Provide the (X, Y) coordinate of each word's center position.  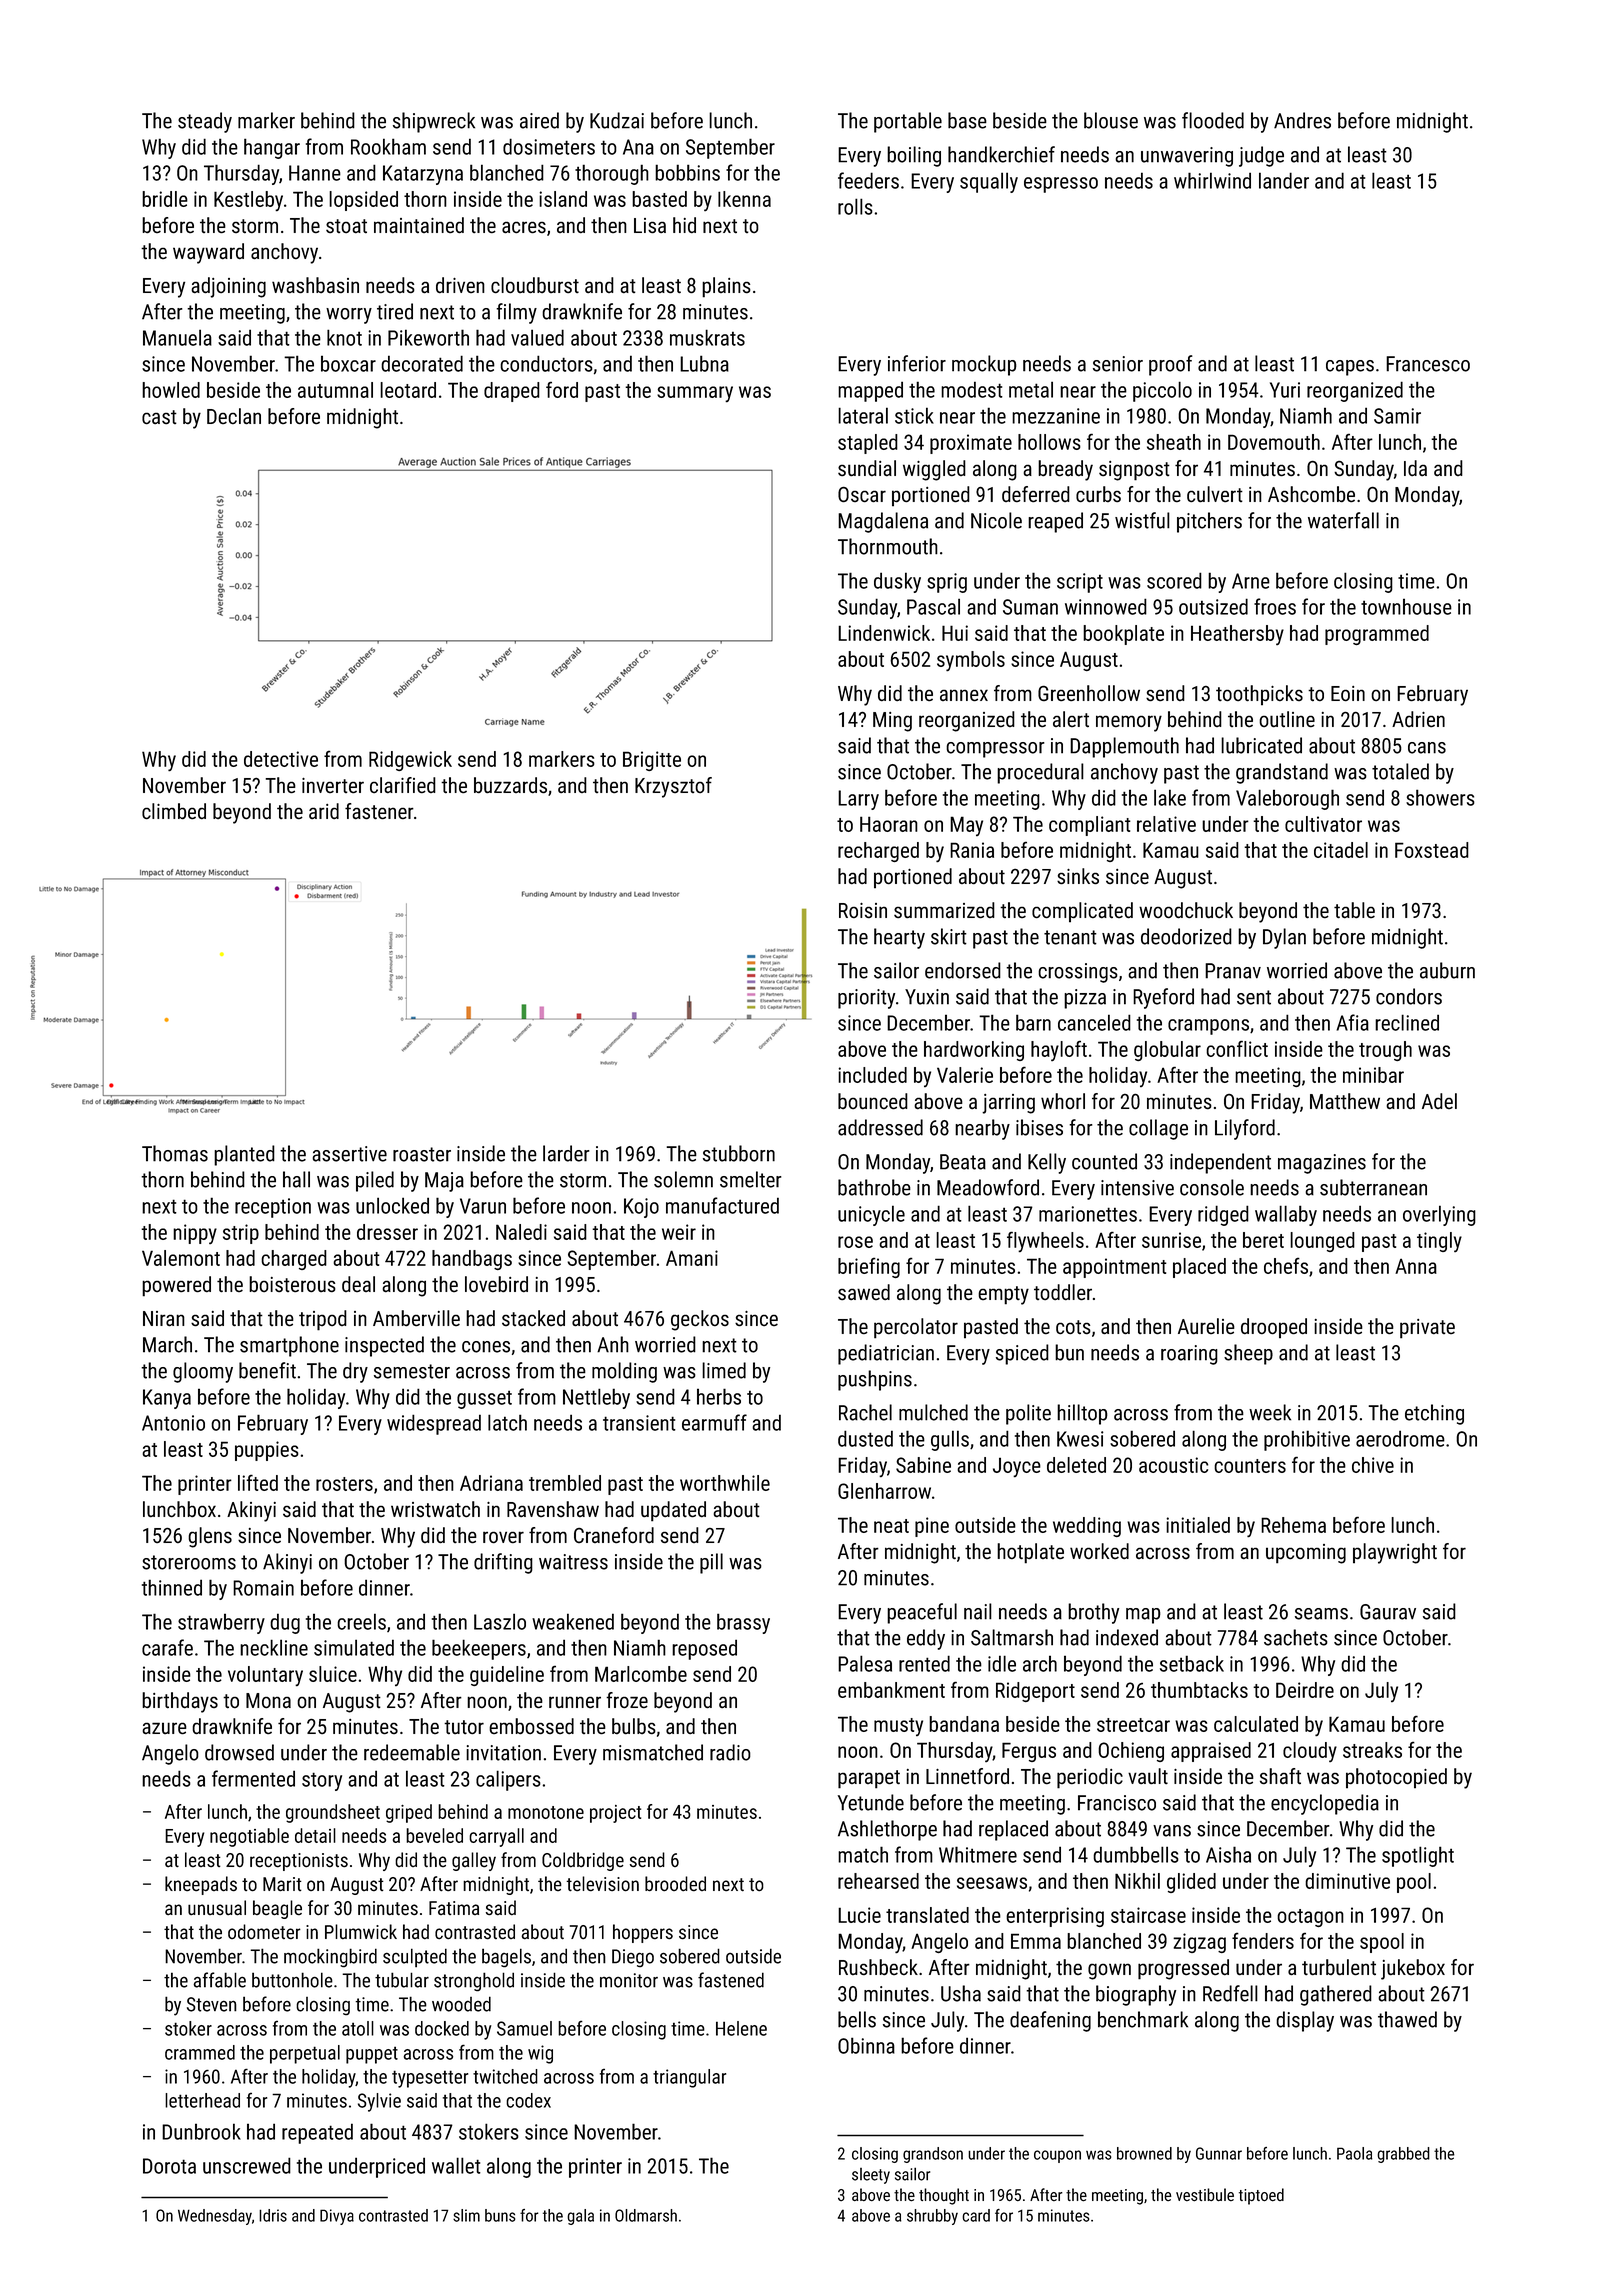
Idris (273, 2215)
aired (539, 120)
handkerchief (1001, 154)
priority (866, 999)
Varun (483, 1206)
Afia (1353, 1022)
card (976, 2215)
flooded (1213, 120)
